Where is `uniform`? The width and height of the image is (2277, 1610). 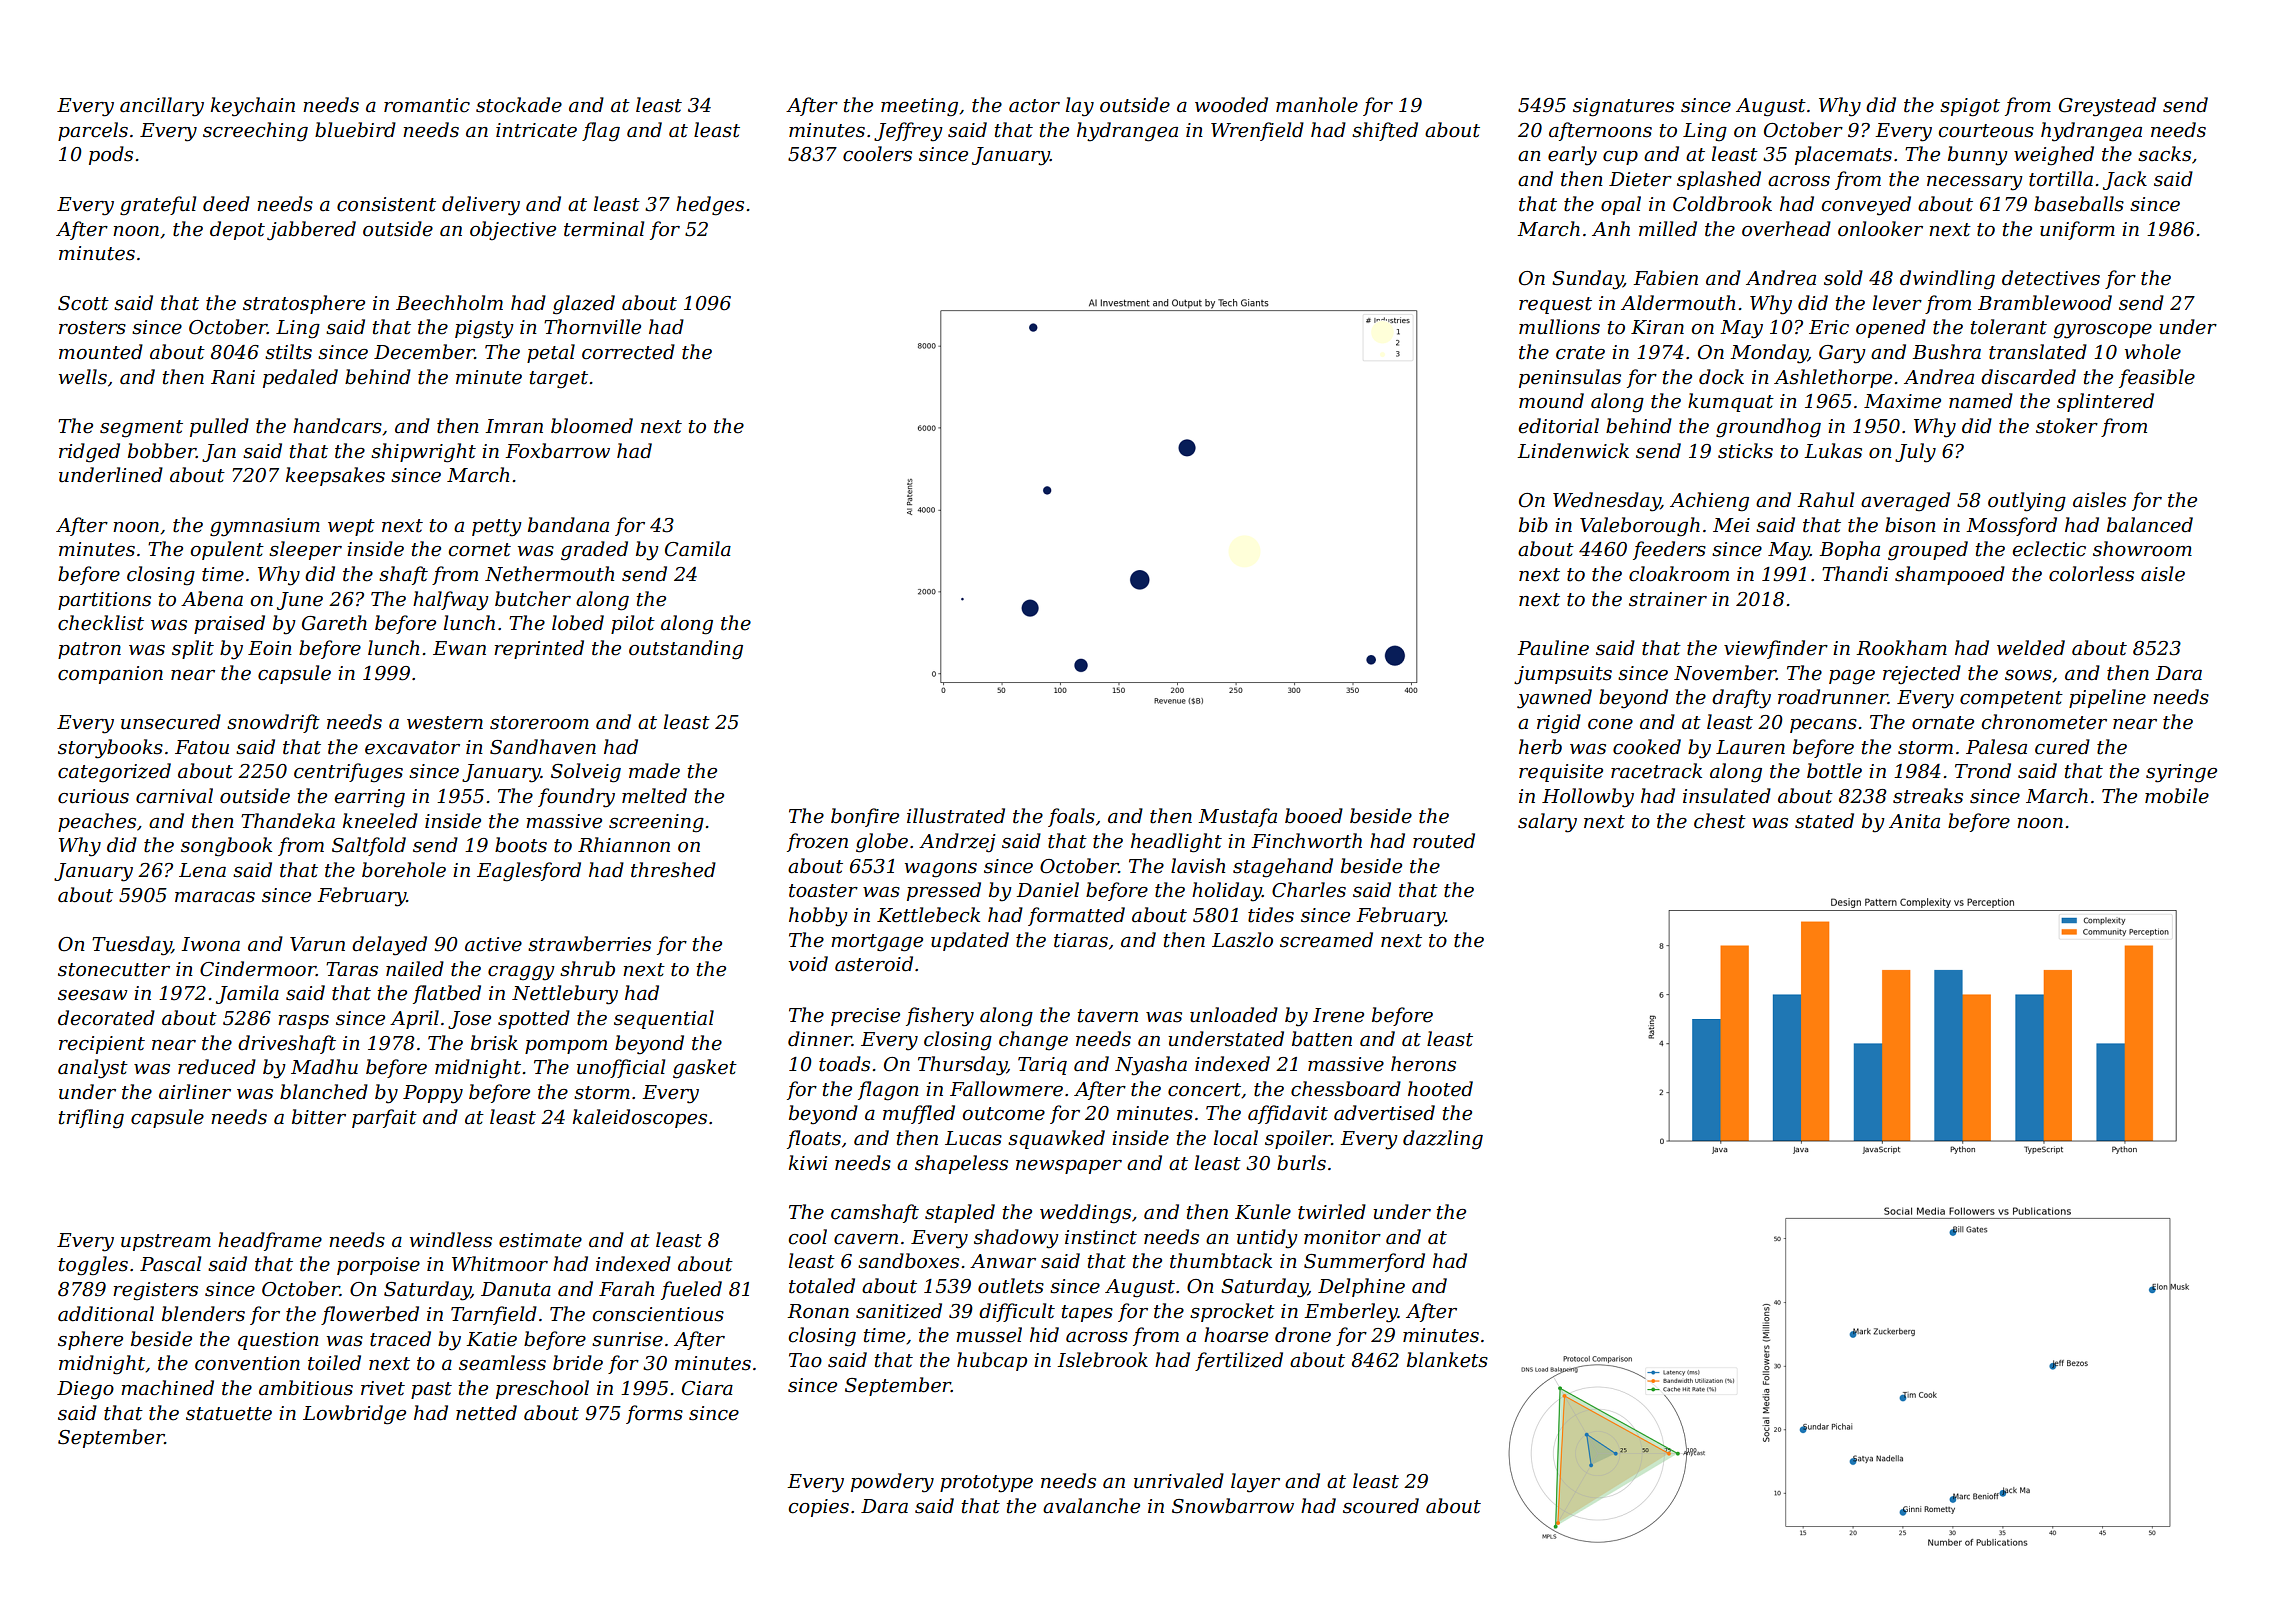
uniform is located at coordinates (2077, 230).
